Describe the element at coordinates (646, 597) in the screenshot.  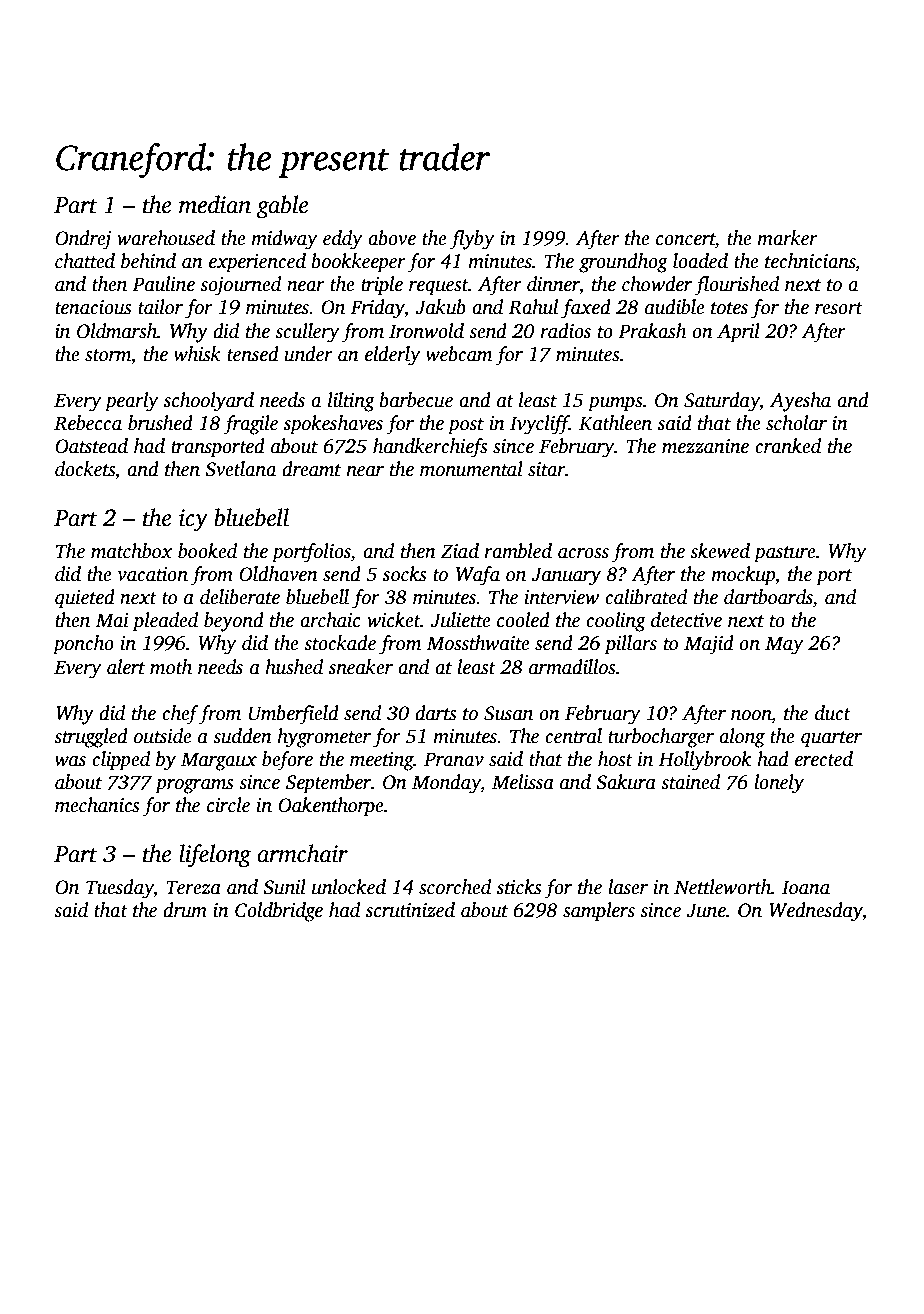
I see `calibrated` at that location.
